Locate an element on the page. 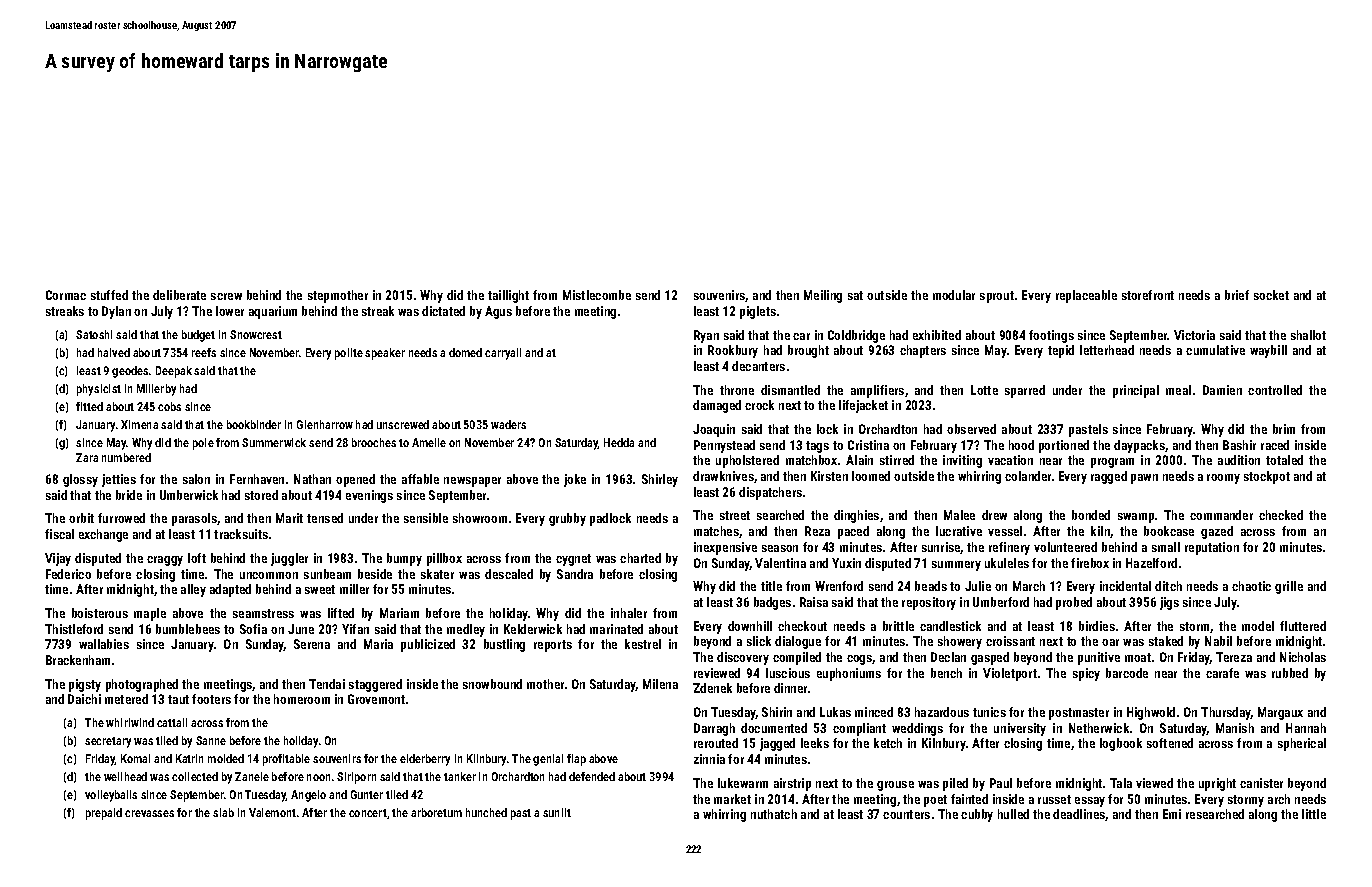  footings is located at coordinates (1051, 336).
